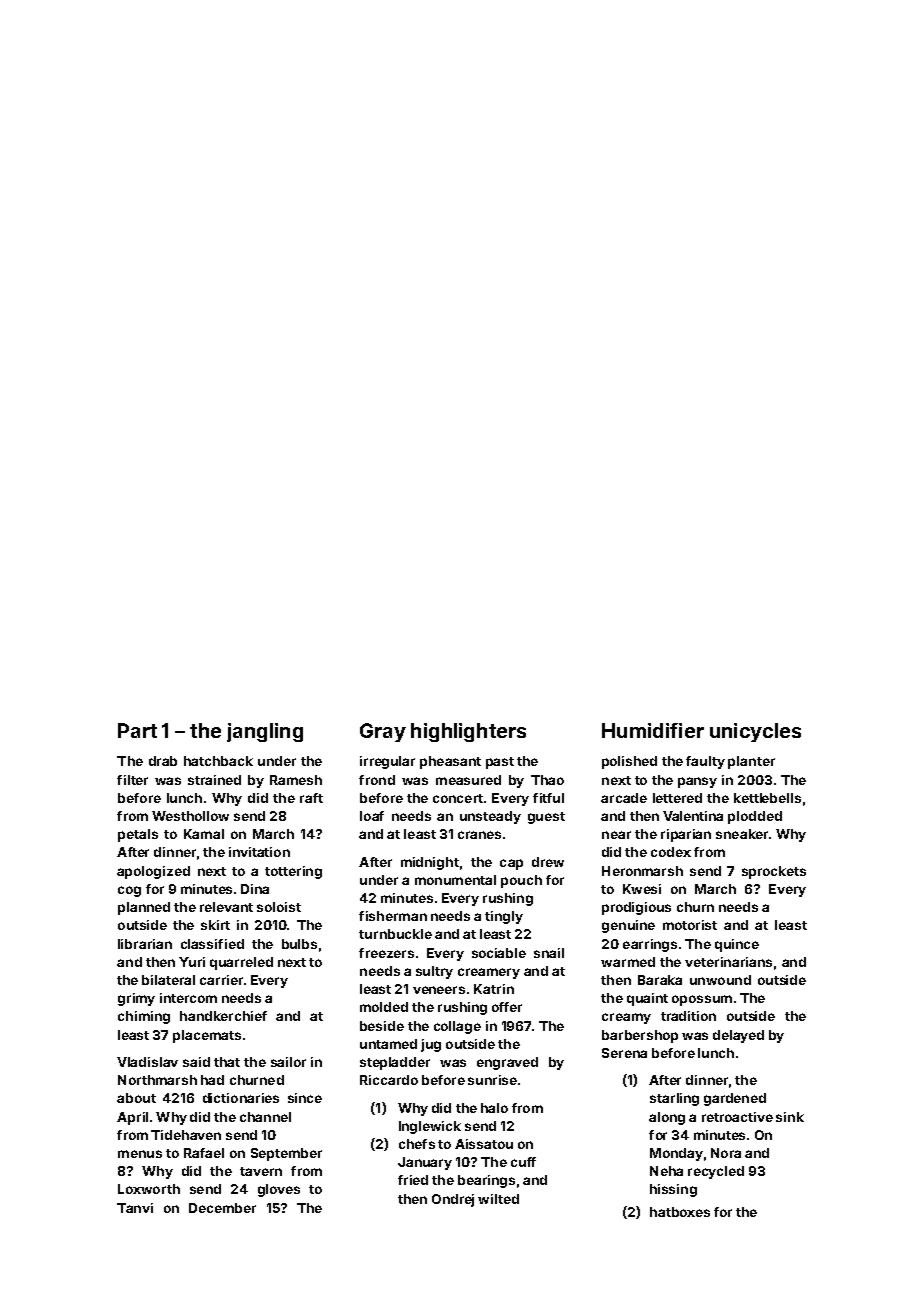 The width and height of the screenshot is (924, 1308). I want to click on unicycles, so click(755, 732).
